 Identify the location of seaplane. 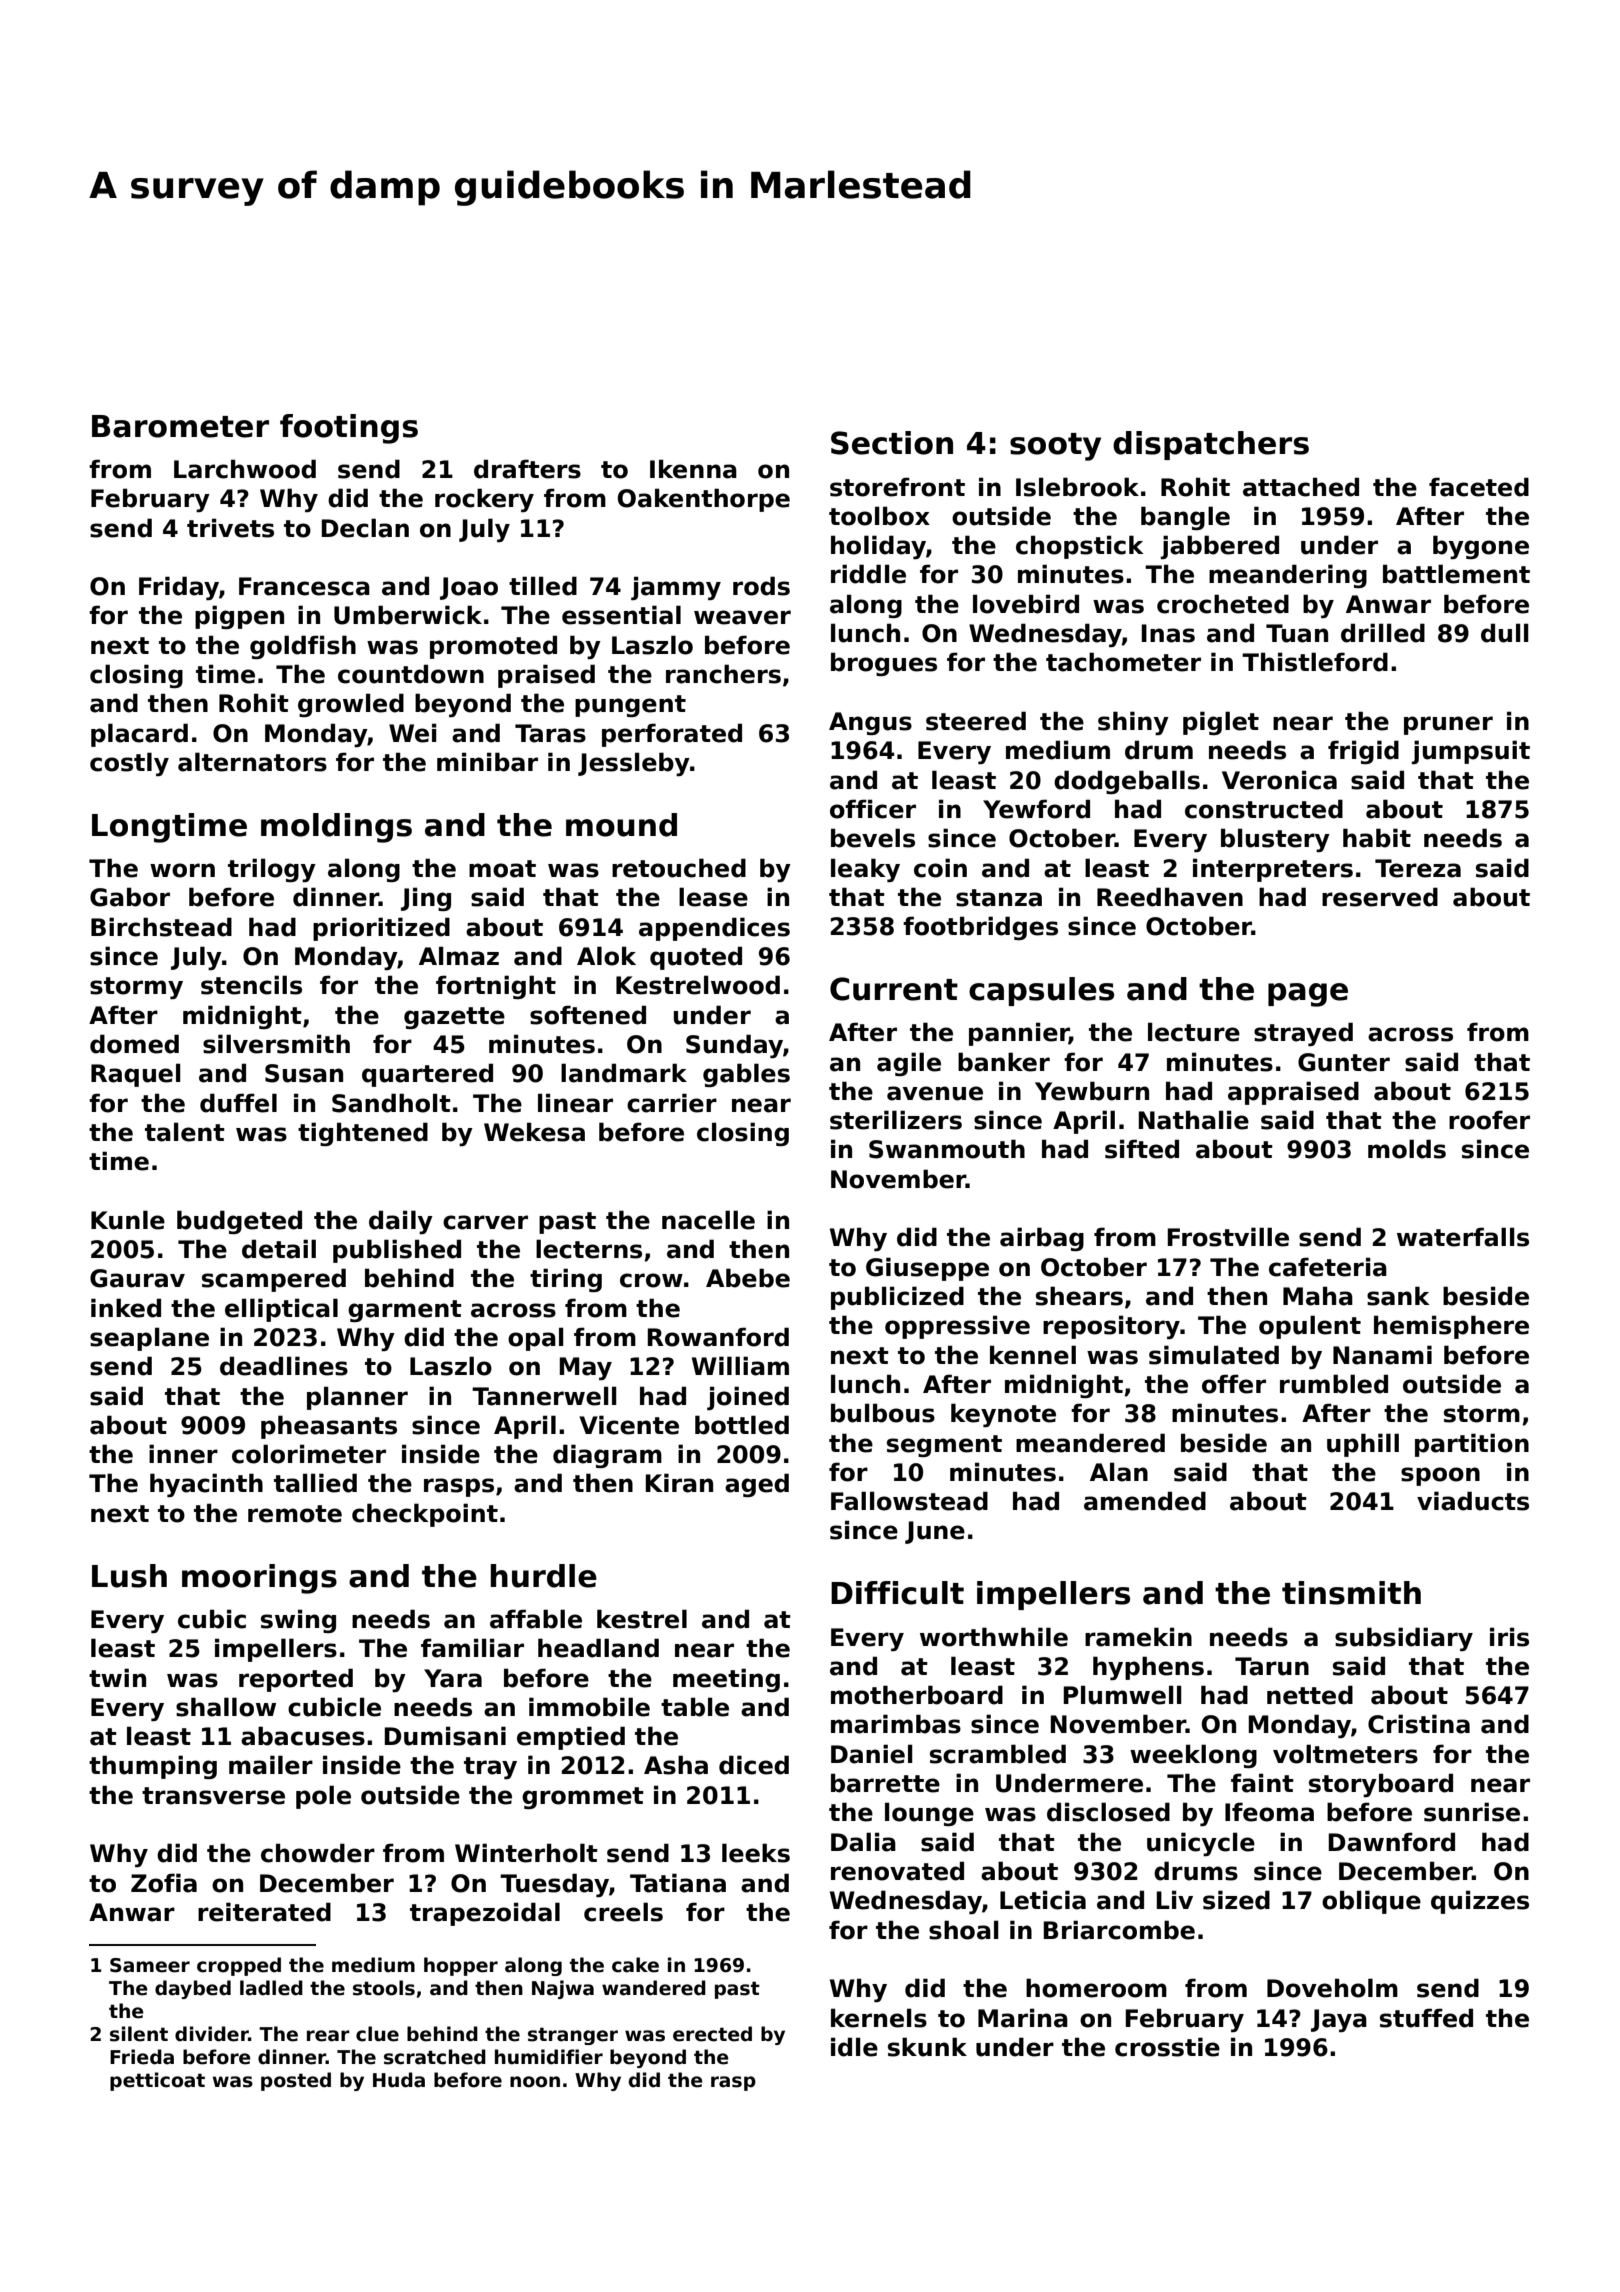
(149, 1339).
